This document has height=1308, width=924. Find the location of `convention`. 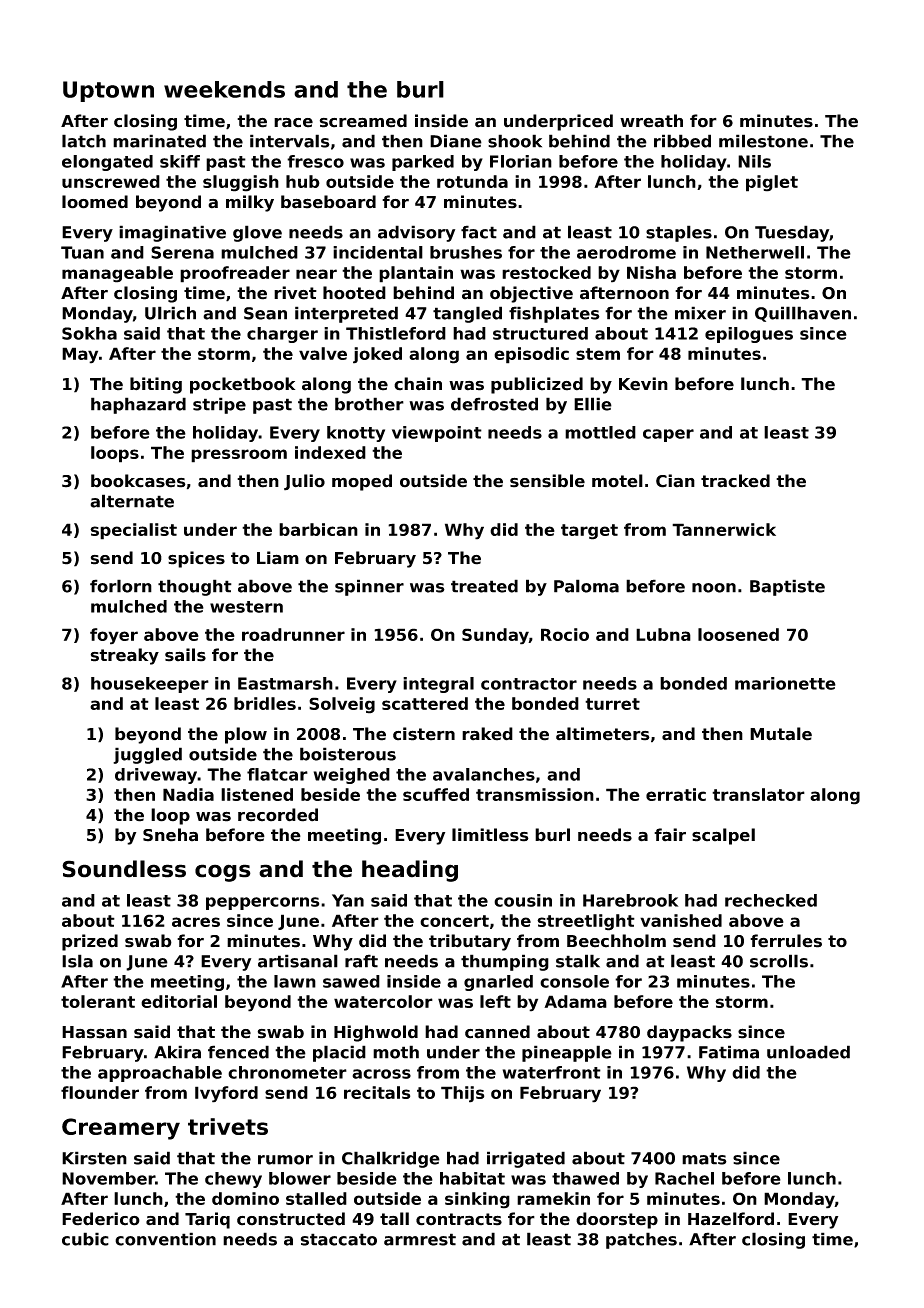

convention is located at coordinates (165, 1239).
